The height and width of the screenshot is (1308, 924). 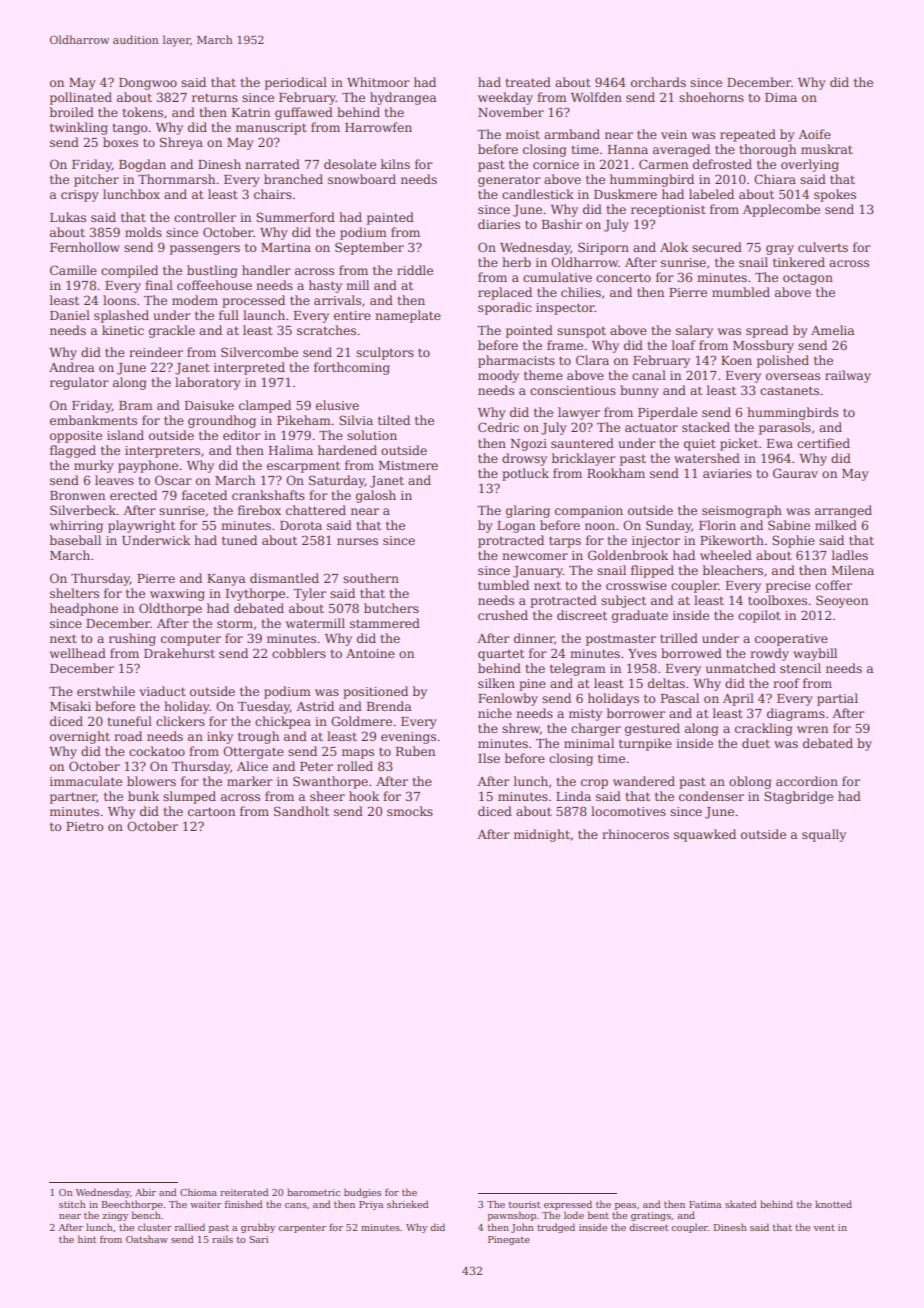 I want to click on squawked, so click(x=705, y=835).
